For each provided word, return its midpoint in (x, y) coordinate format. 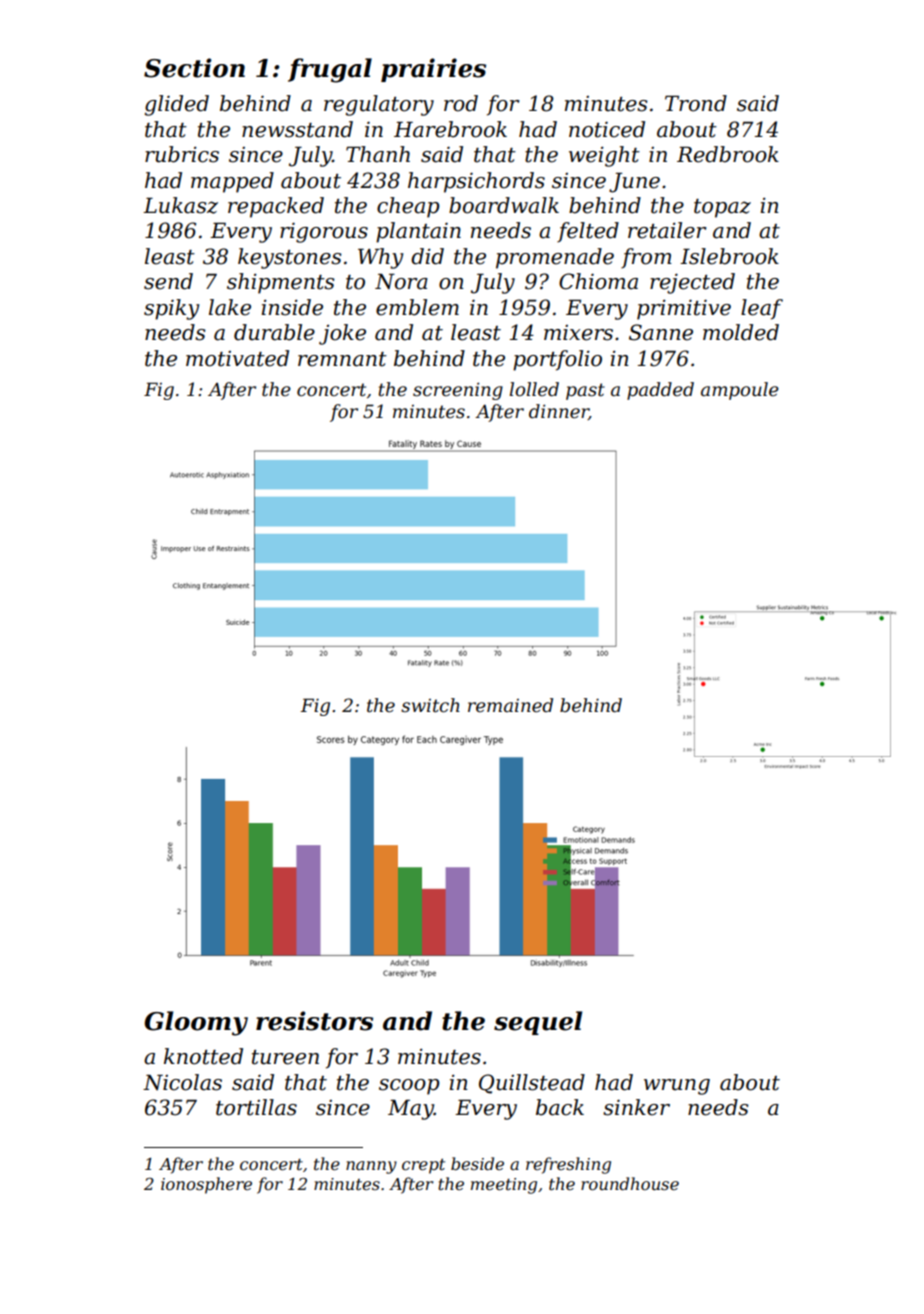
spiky (171, 309)
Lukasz (180, 205)
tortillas (256, 1107)
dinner (559, 412)
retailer (667, 230)
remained (510, 705)
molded (741, 332)
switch (430, 705)
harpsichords (476, 182)
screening (458, 391)
